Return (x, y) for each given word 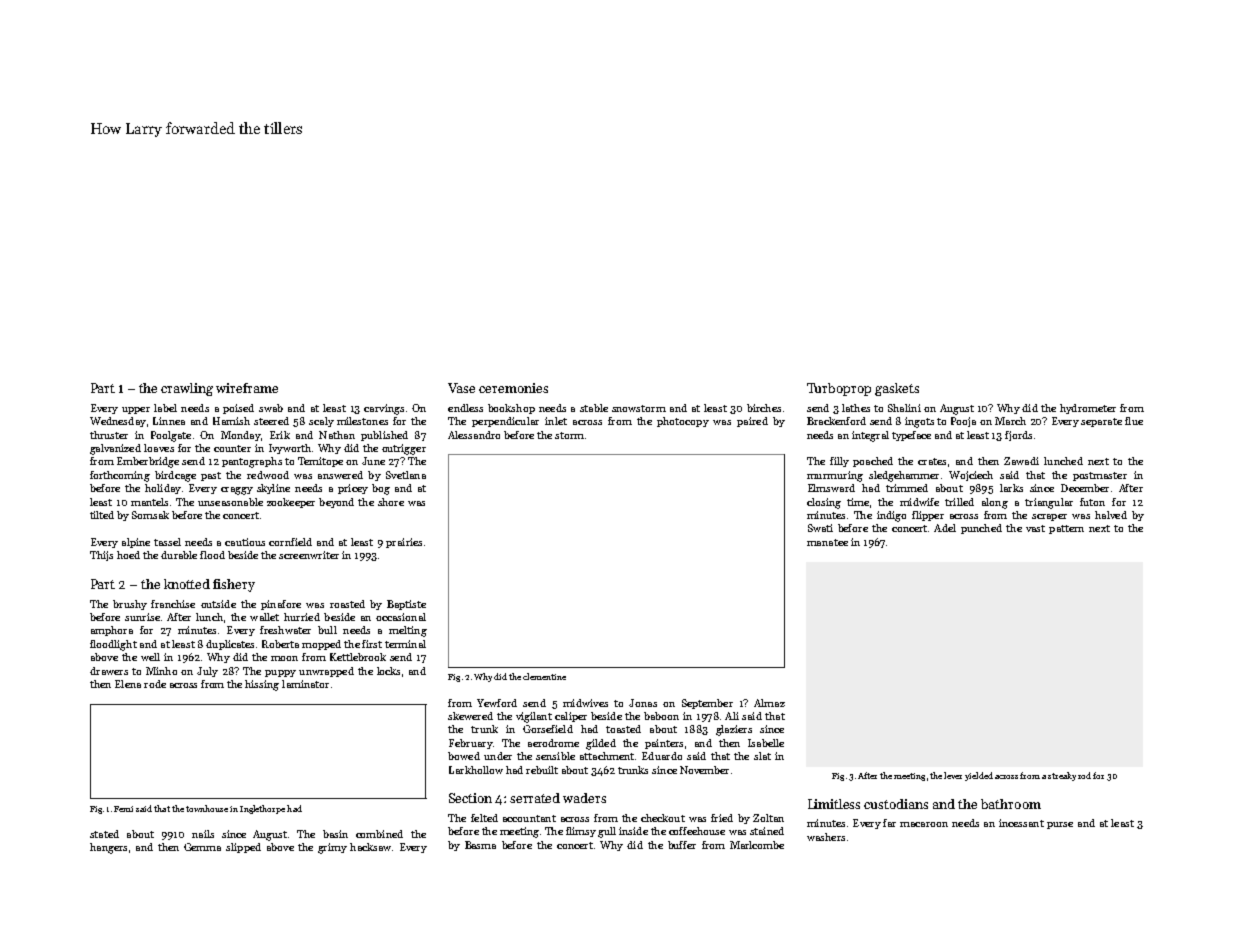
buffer (682, 845)
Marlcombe (757, 845)
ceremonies (513, 388)
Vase (461, 388)
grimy (332, 848)
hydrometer (1088, 409)
